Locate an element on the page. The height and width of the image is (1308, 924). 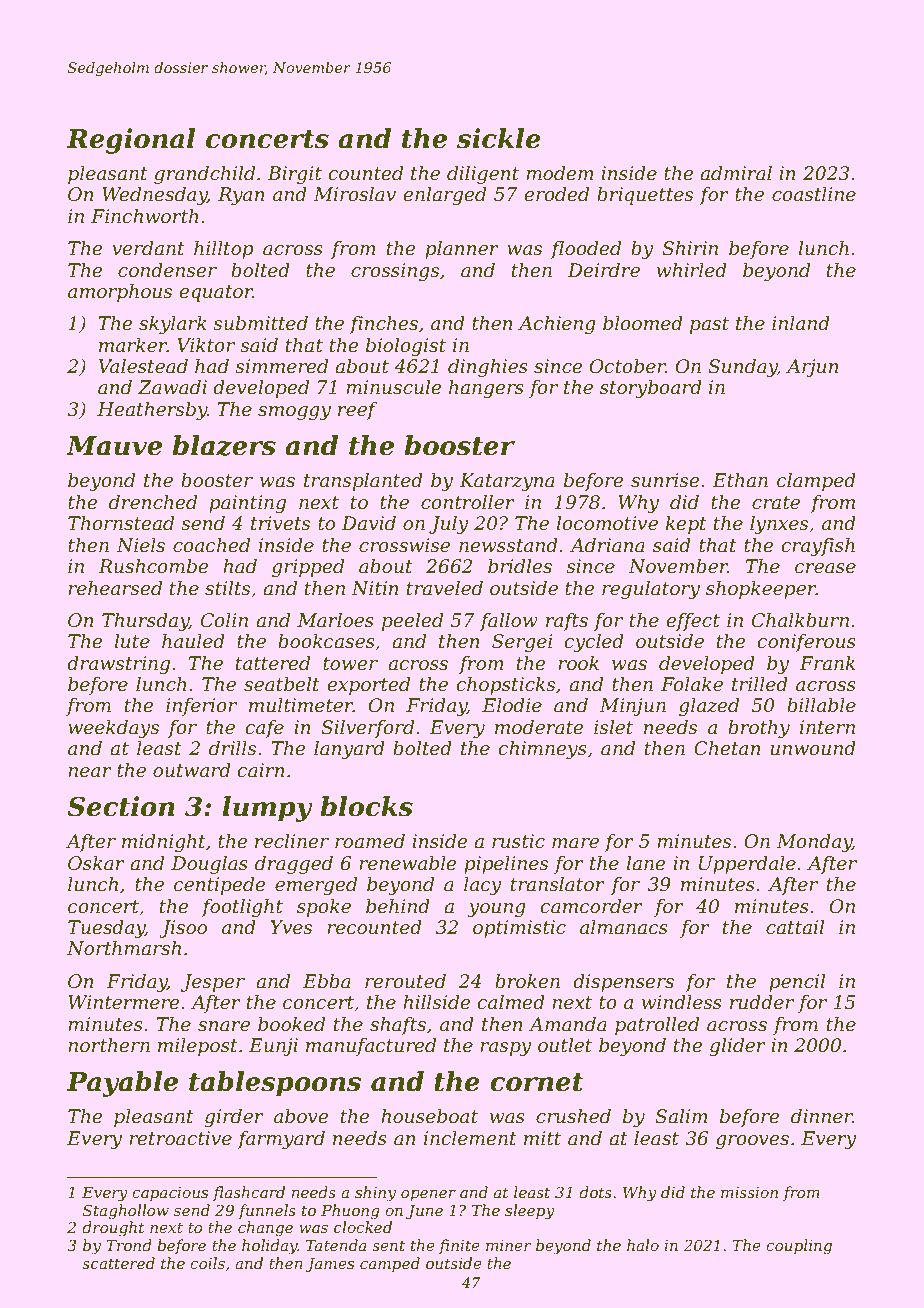
Marloes is located at coordinates (335, 620).
